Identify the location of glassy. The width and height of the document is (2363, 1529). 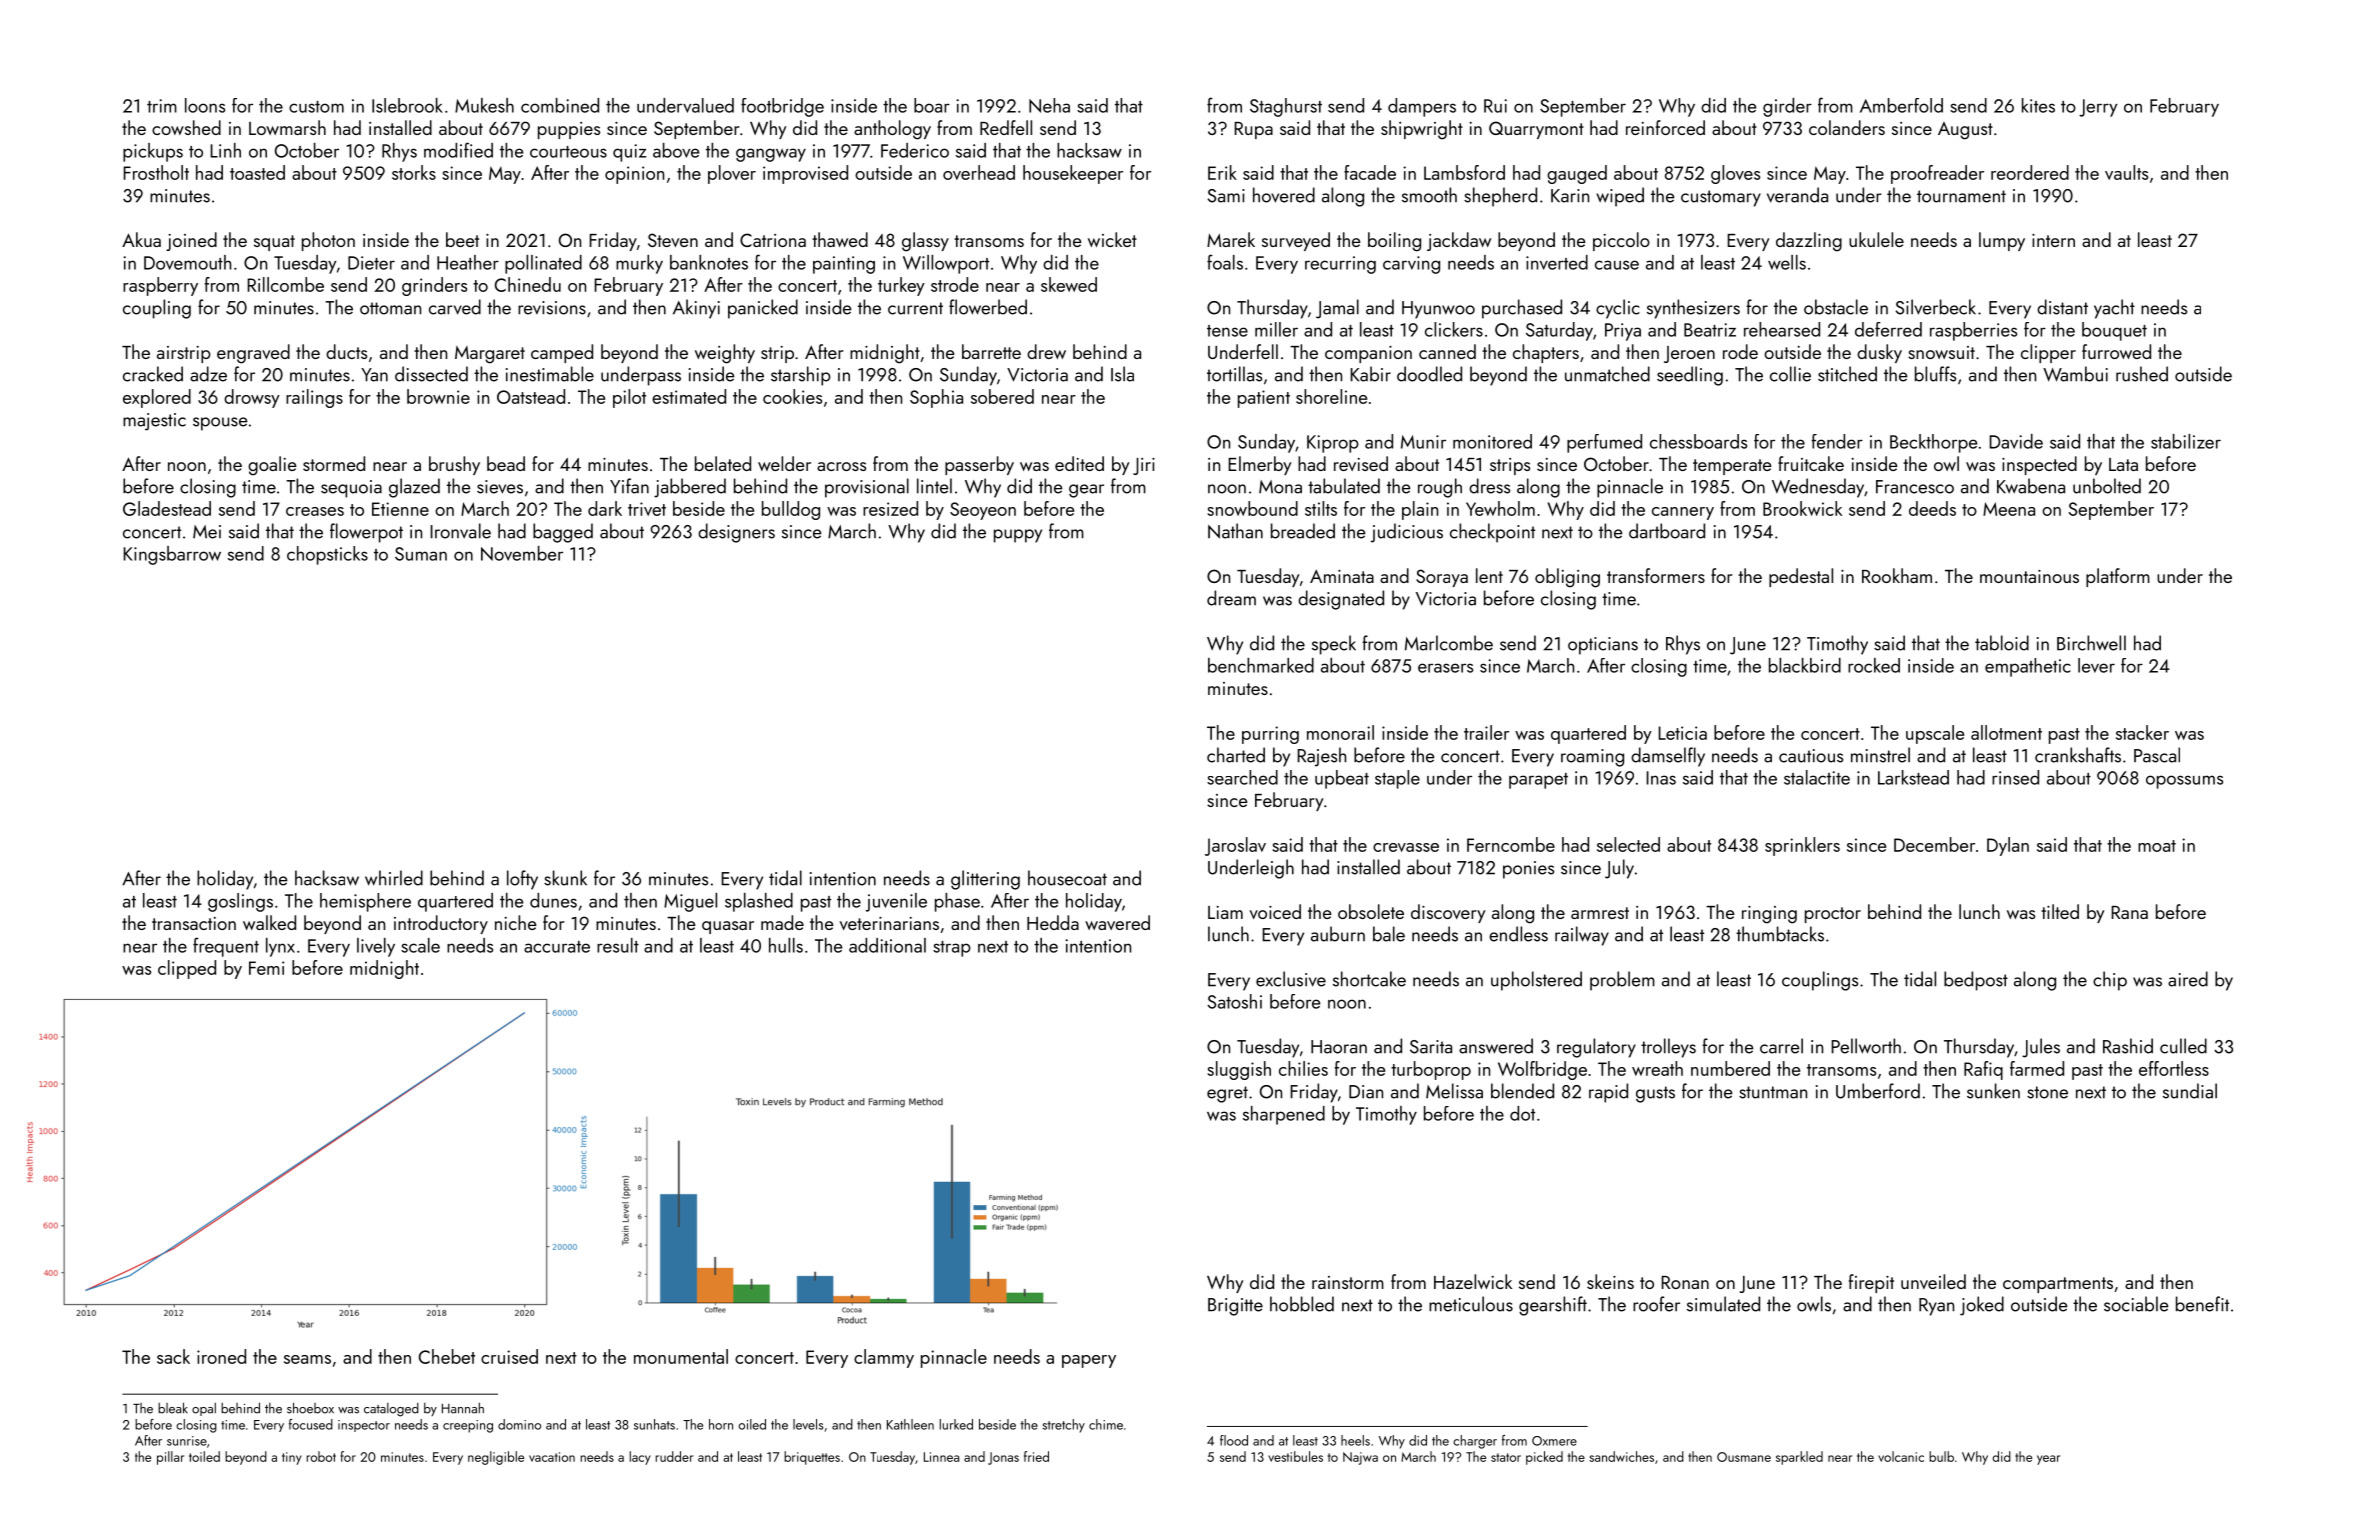
(925, 242).
